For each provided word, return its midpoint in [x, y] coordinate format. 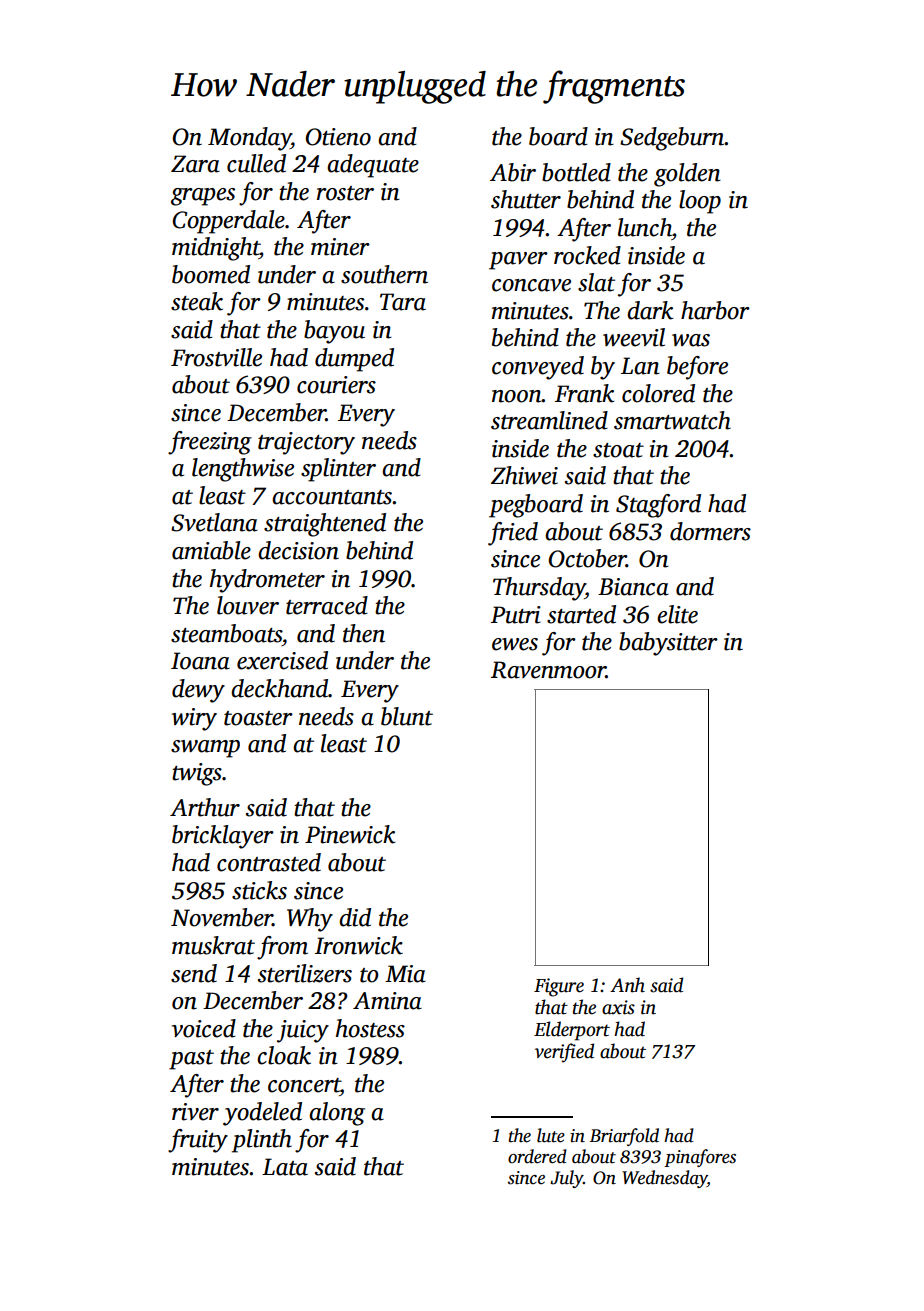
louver [248, 605]
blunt [407, 716]
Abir [513, 172]
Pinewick [350, 834]
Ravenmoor [548, 670]
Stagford [658, 506]
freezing [210, 443]
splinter [338, 470]
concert [304, 1085]
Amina [387, 1001]
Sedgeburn [672, 139]
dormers [710, 531]
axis [618, 1007]
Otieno [338, 137]
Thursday [539, 589]
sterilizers [305, 973]
